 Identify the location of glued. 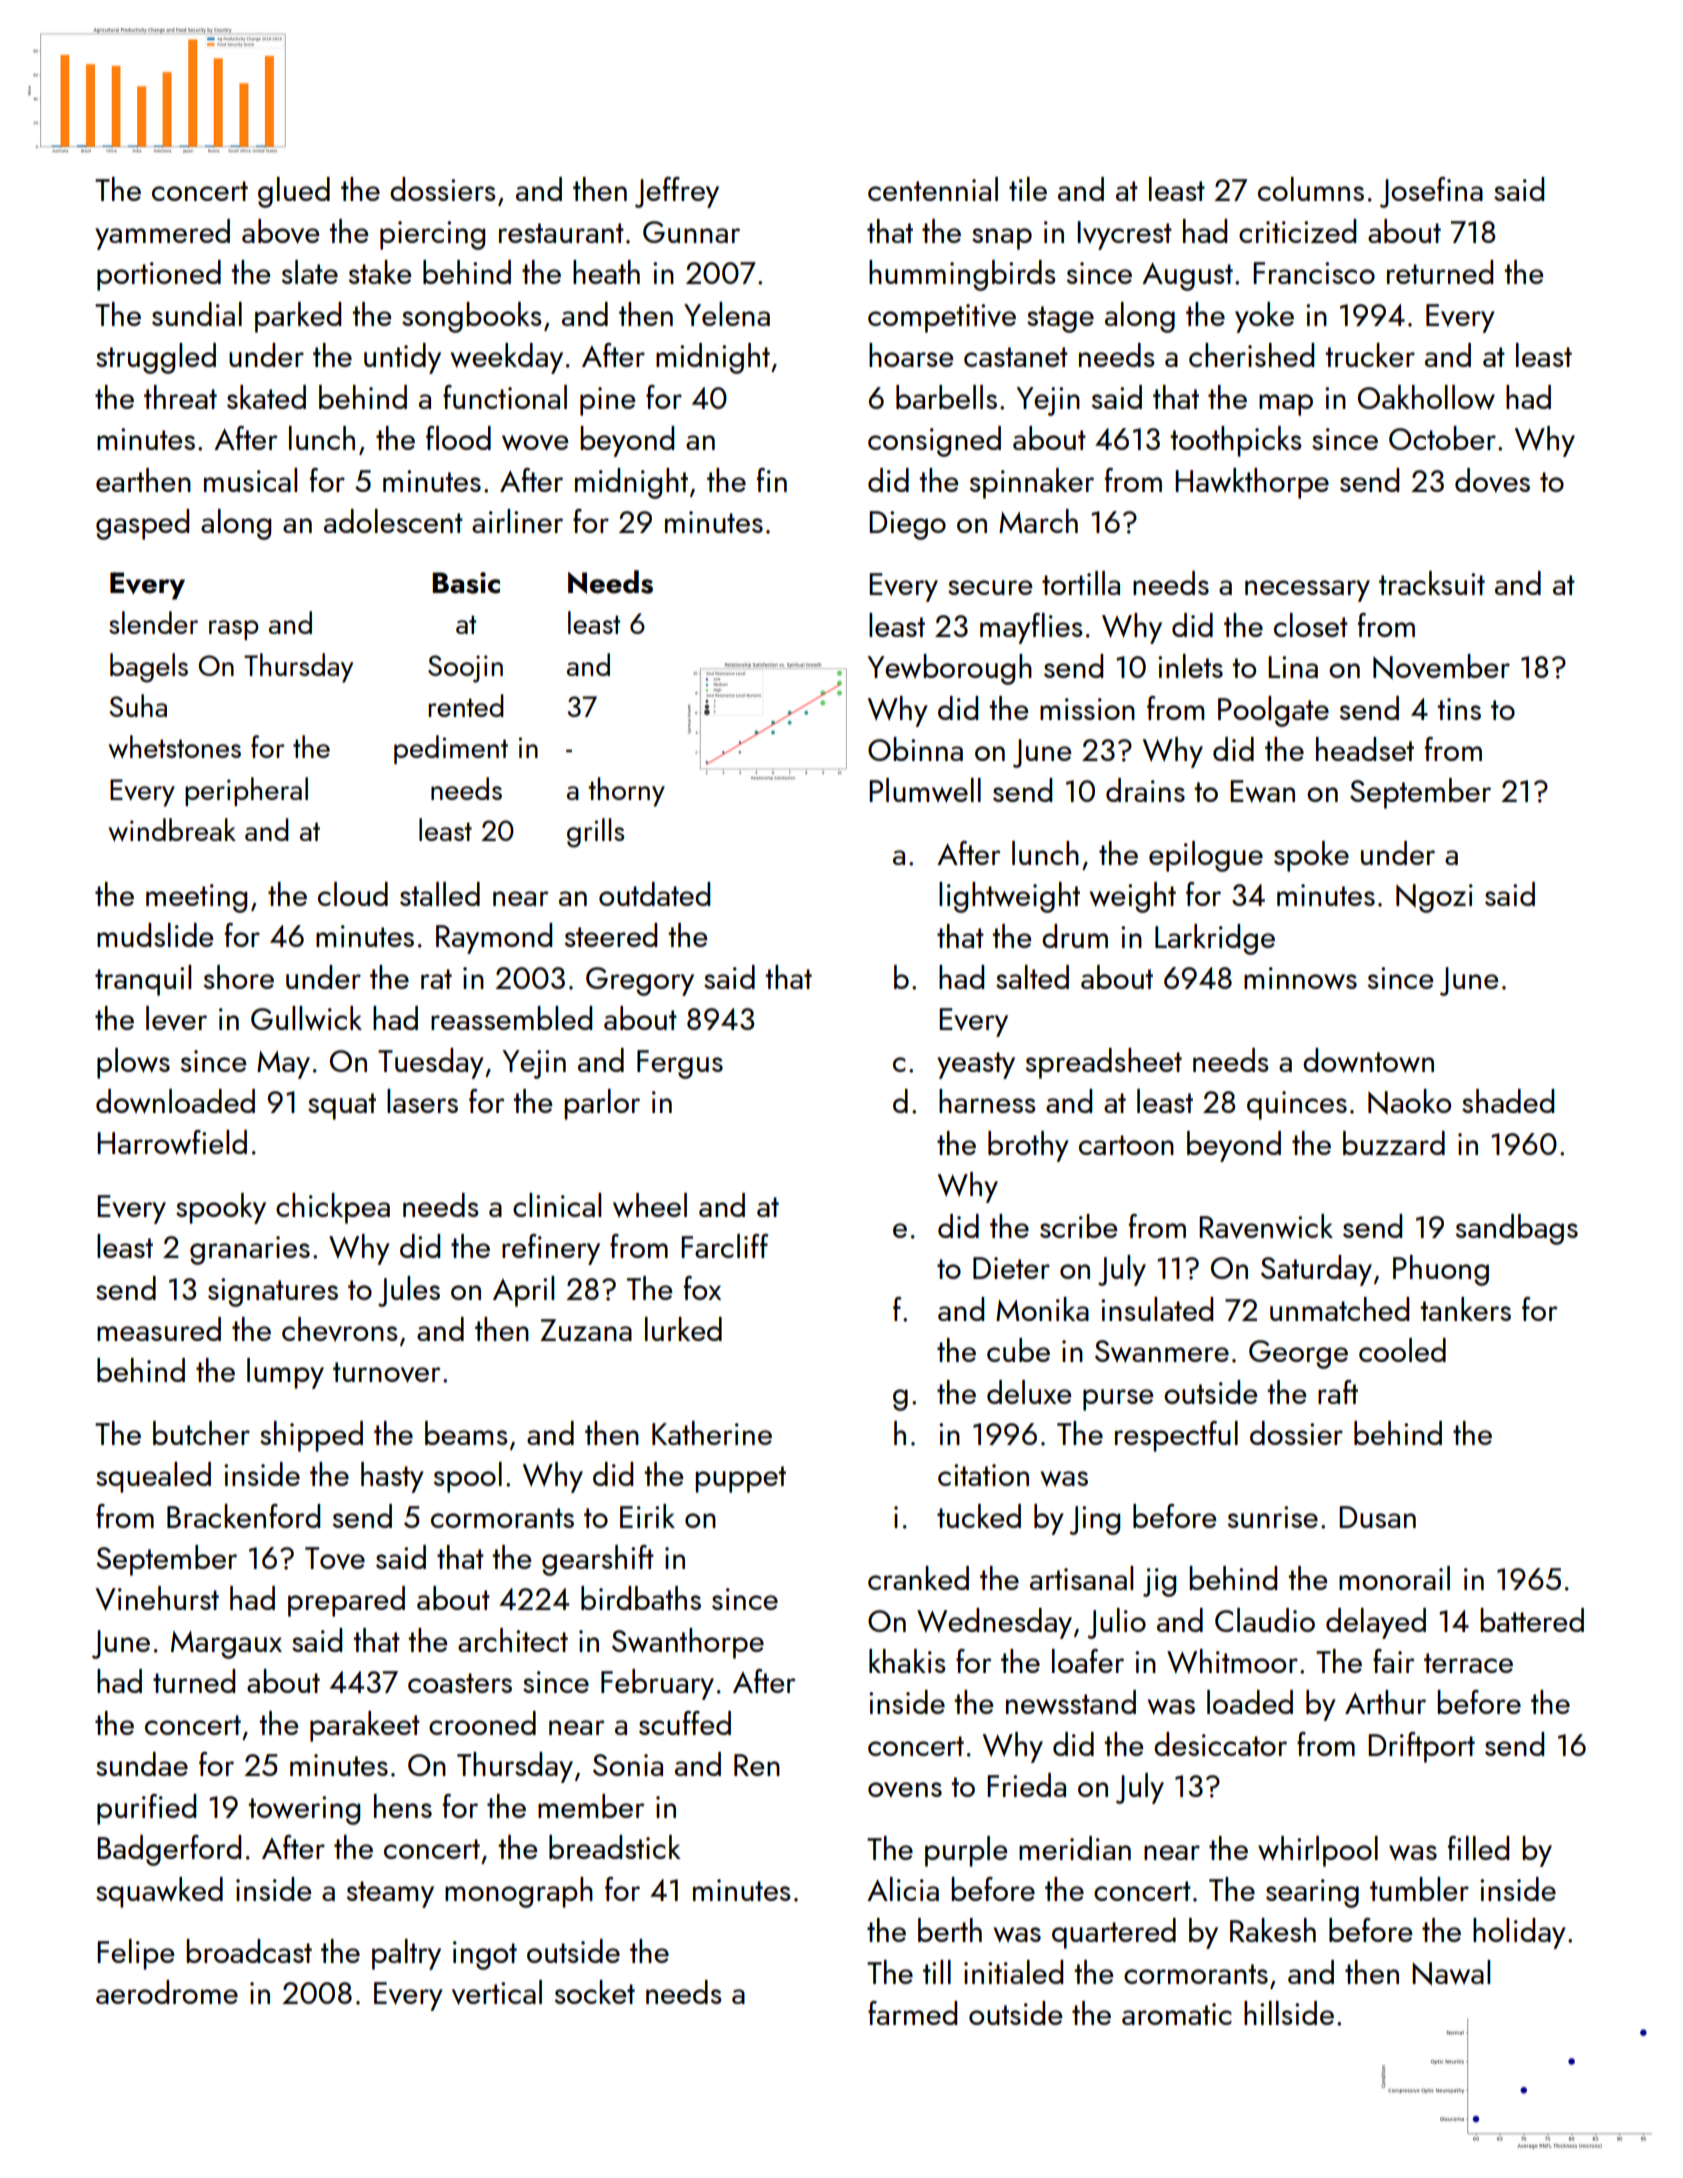
(294, 192).
